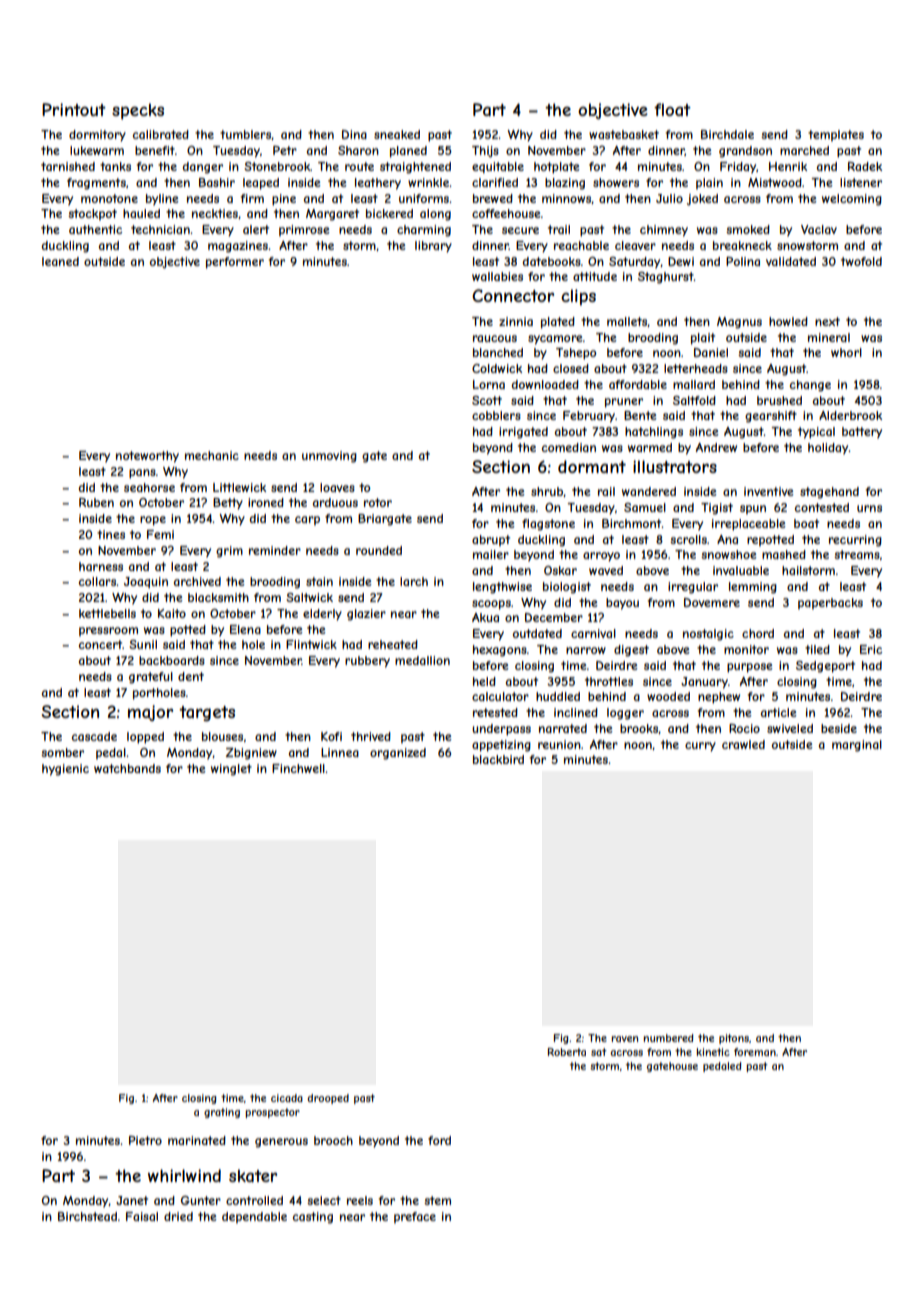 The width and height of the image is (924, 1308). I want to click on stem, so click(437, 1200).
